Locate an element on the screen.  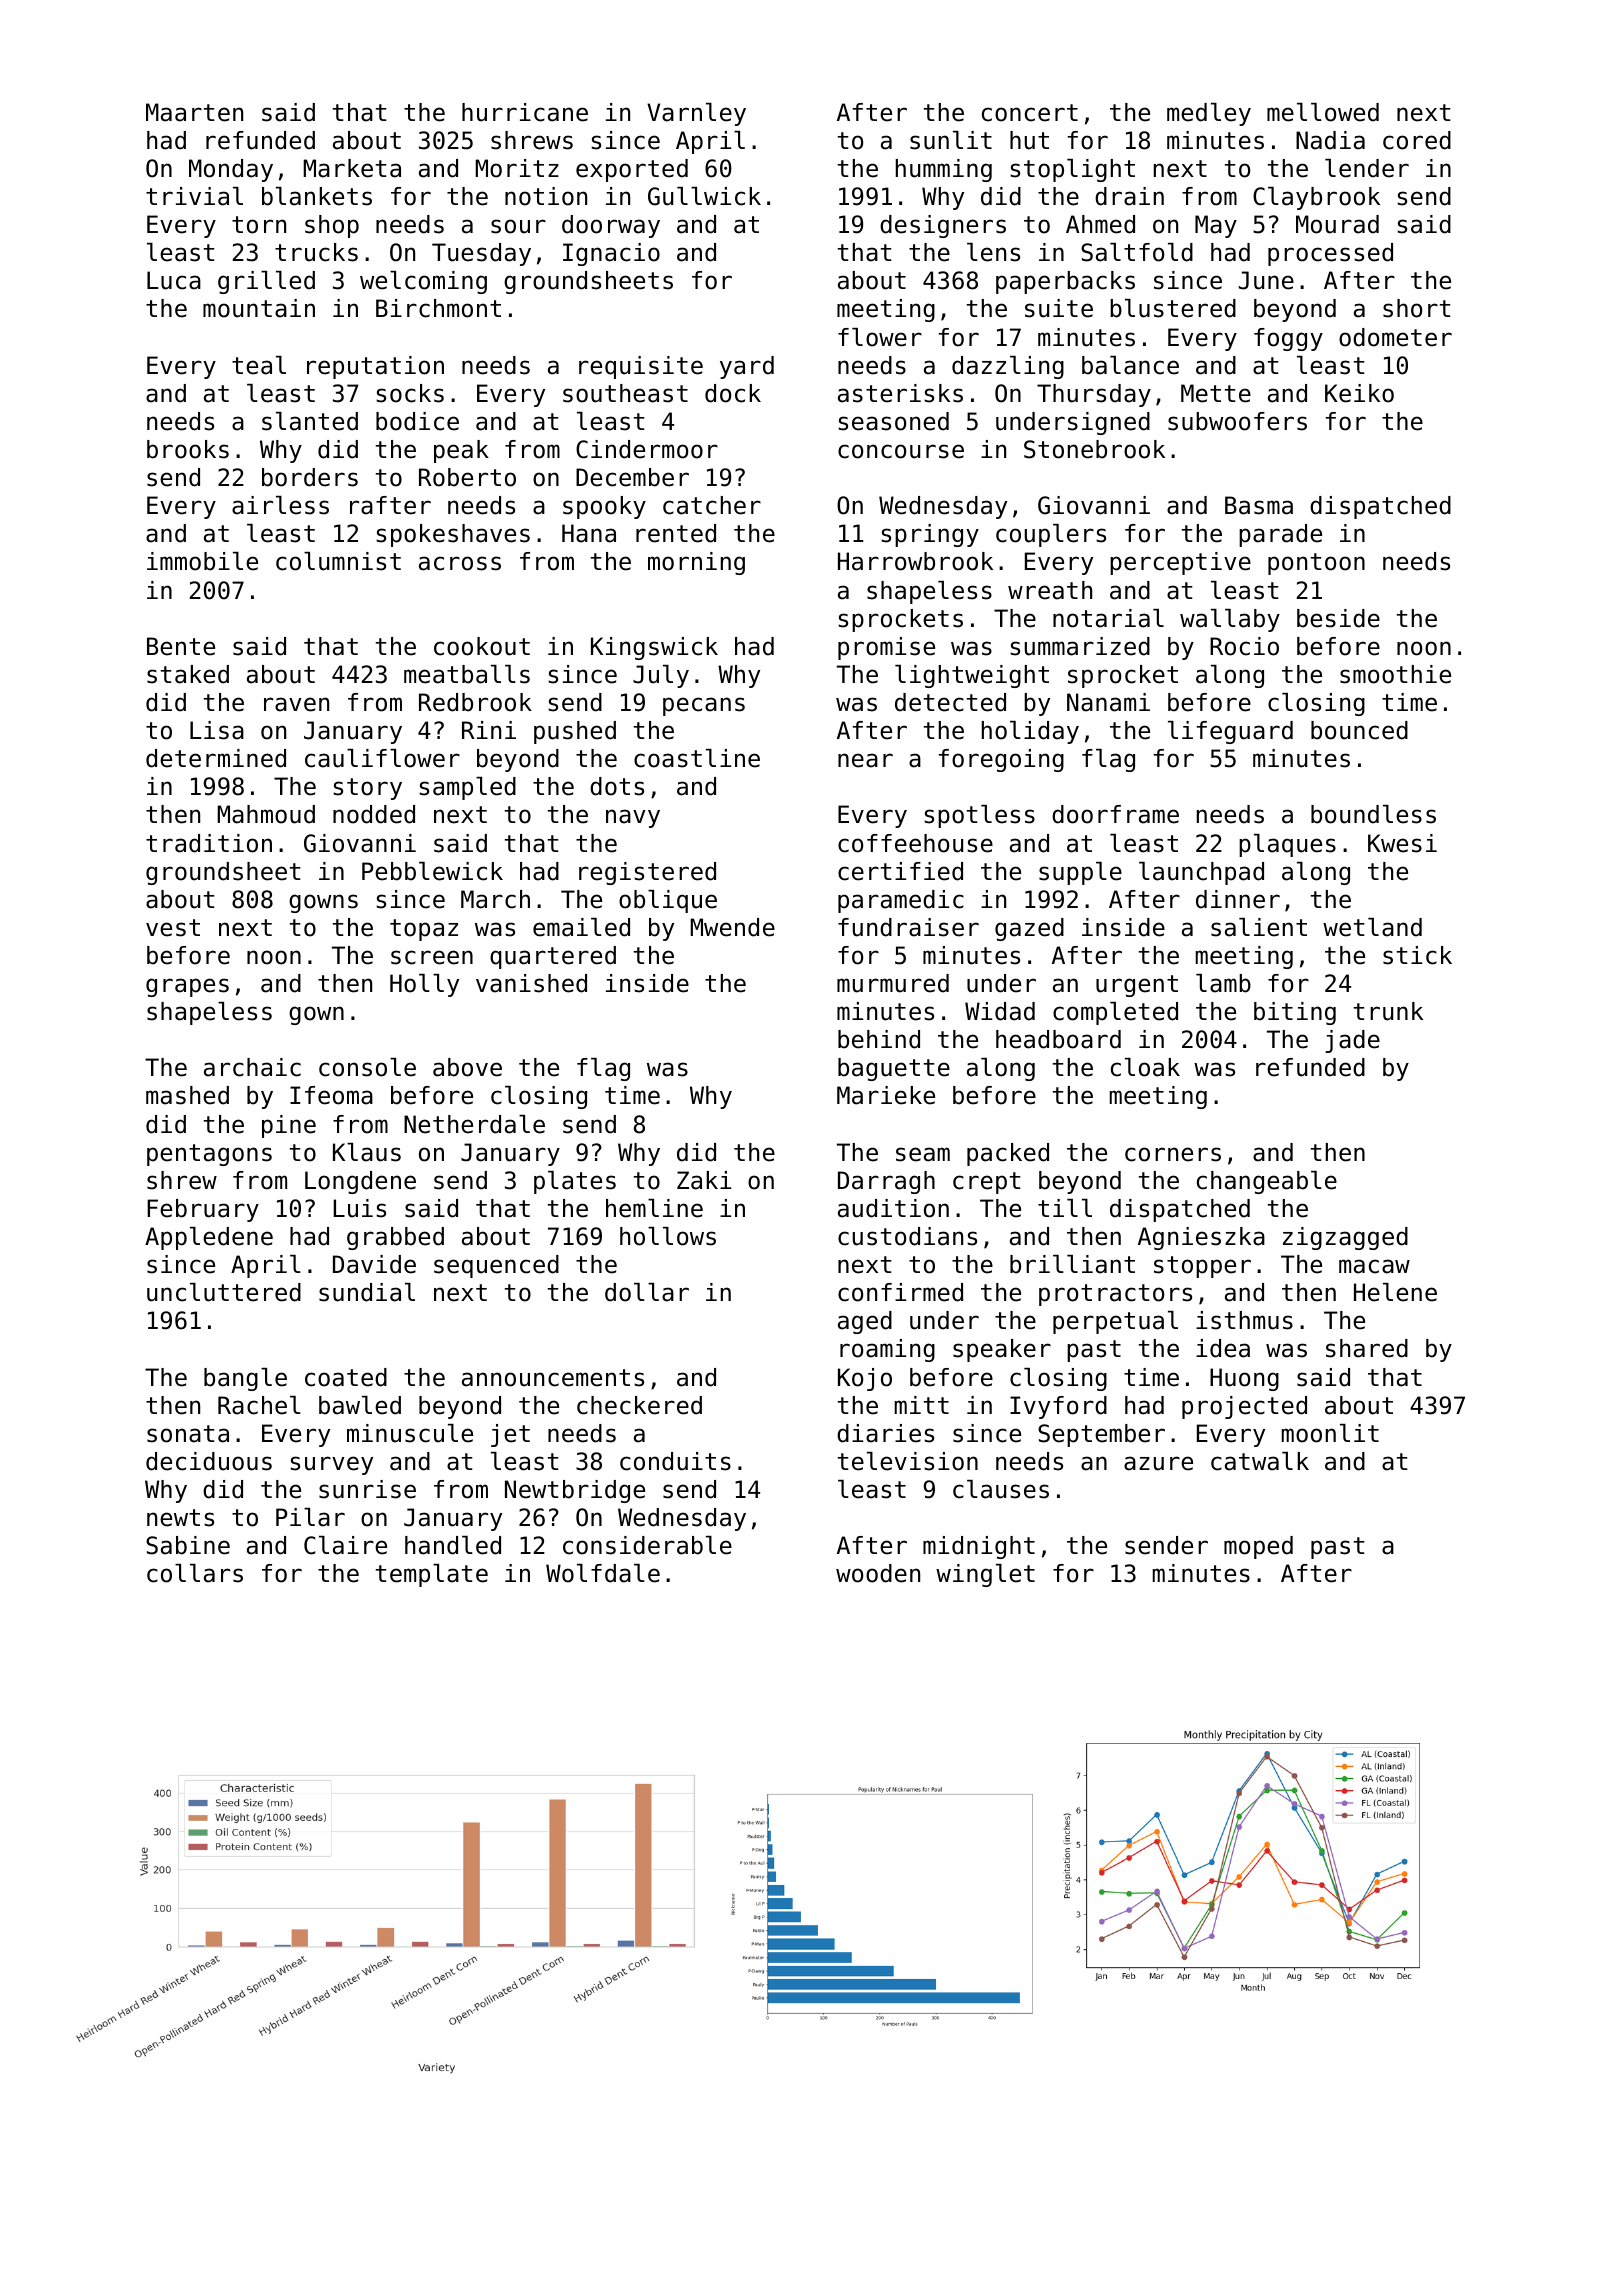
smoothie is located at coordinates (1395, 674).
